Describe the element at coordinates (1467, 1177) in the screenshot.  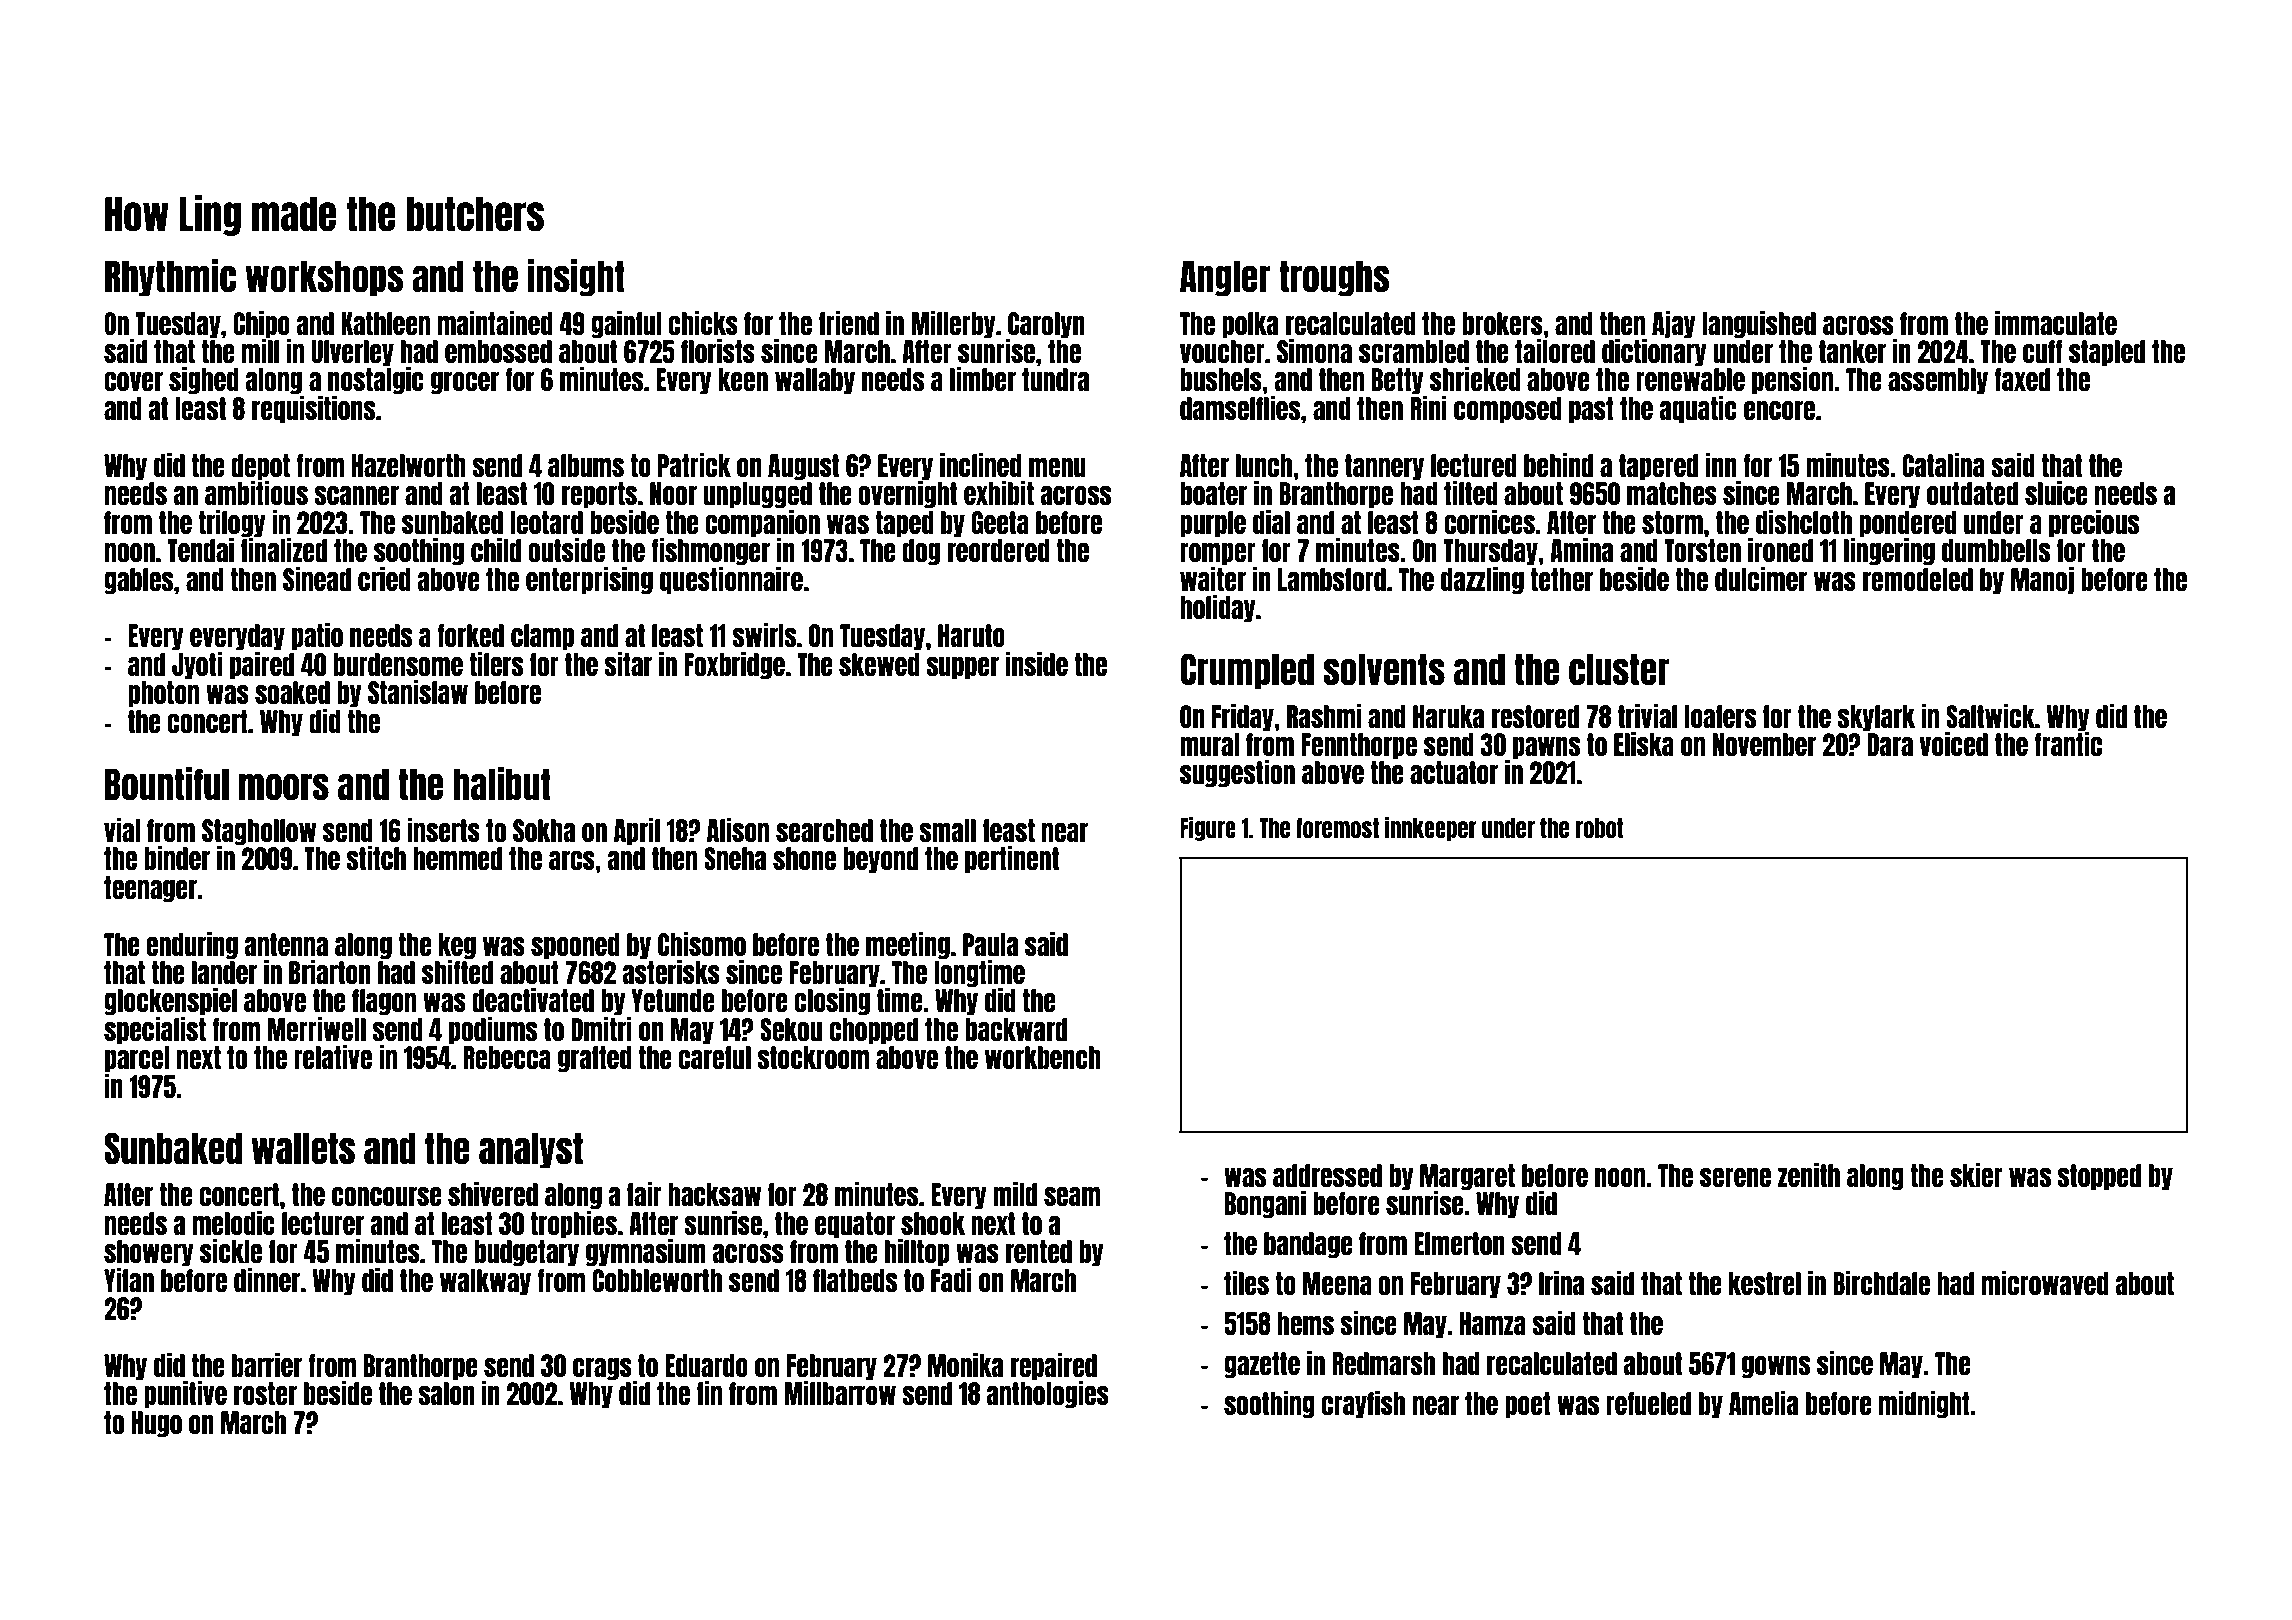
I see `Margaret` at that location.
